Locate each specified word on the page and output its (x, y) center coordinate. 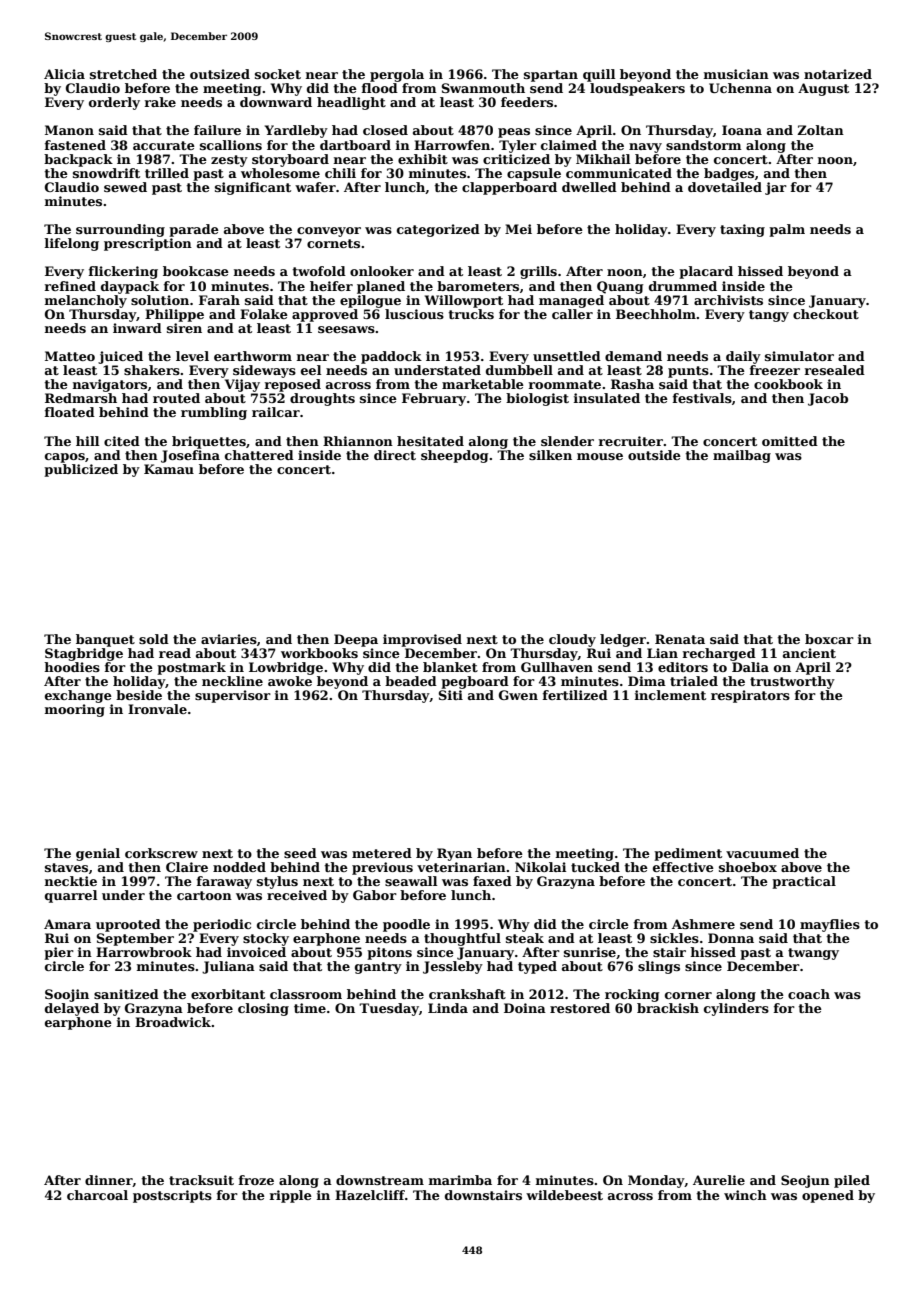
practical (804, 882)
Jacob (828, 399)
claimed (569, 145)
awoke (290, 681)
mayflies (830, 925)
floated (70, 412)
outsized (220, 74)
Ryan (454, 854)
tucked (595, 867)
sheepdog (454, 456)
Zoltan (820, 130)
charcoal (97, 1195)
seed (300, 853)
